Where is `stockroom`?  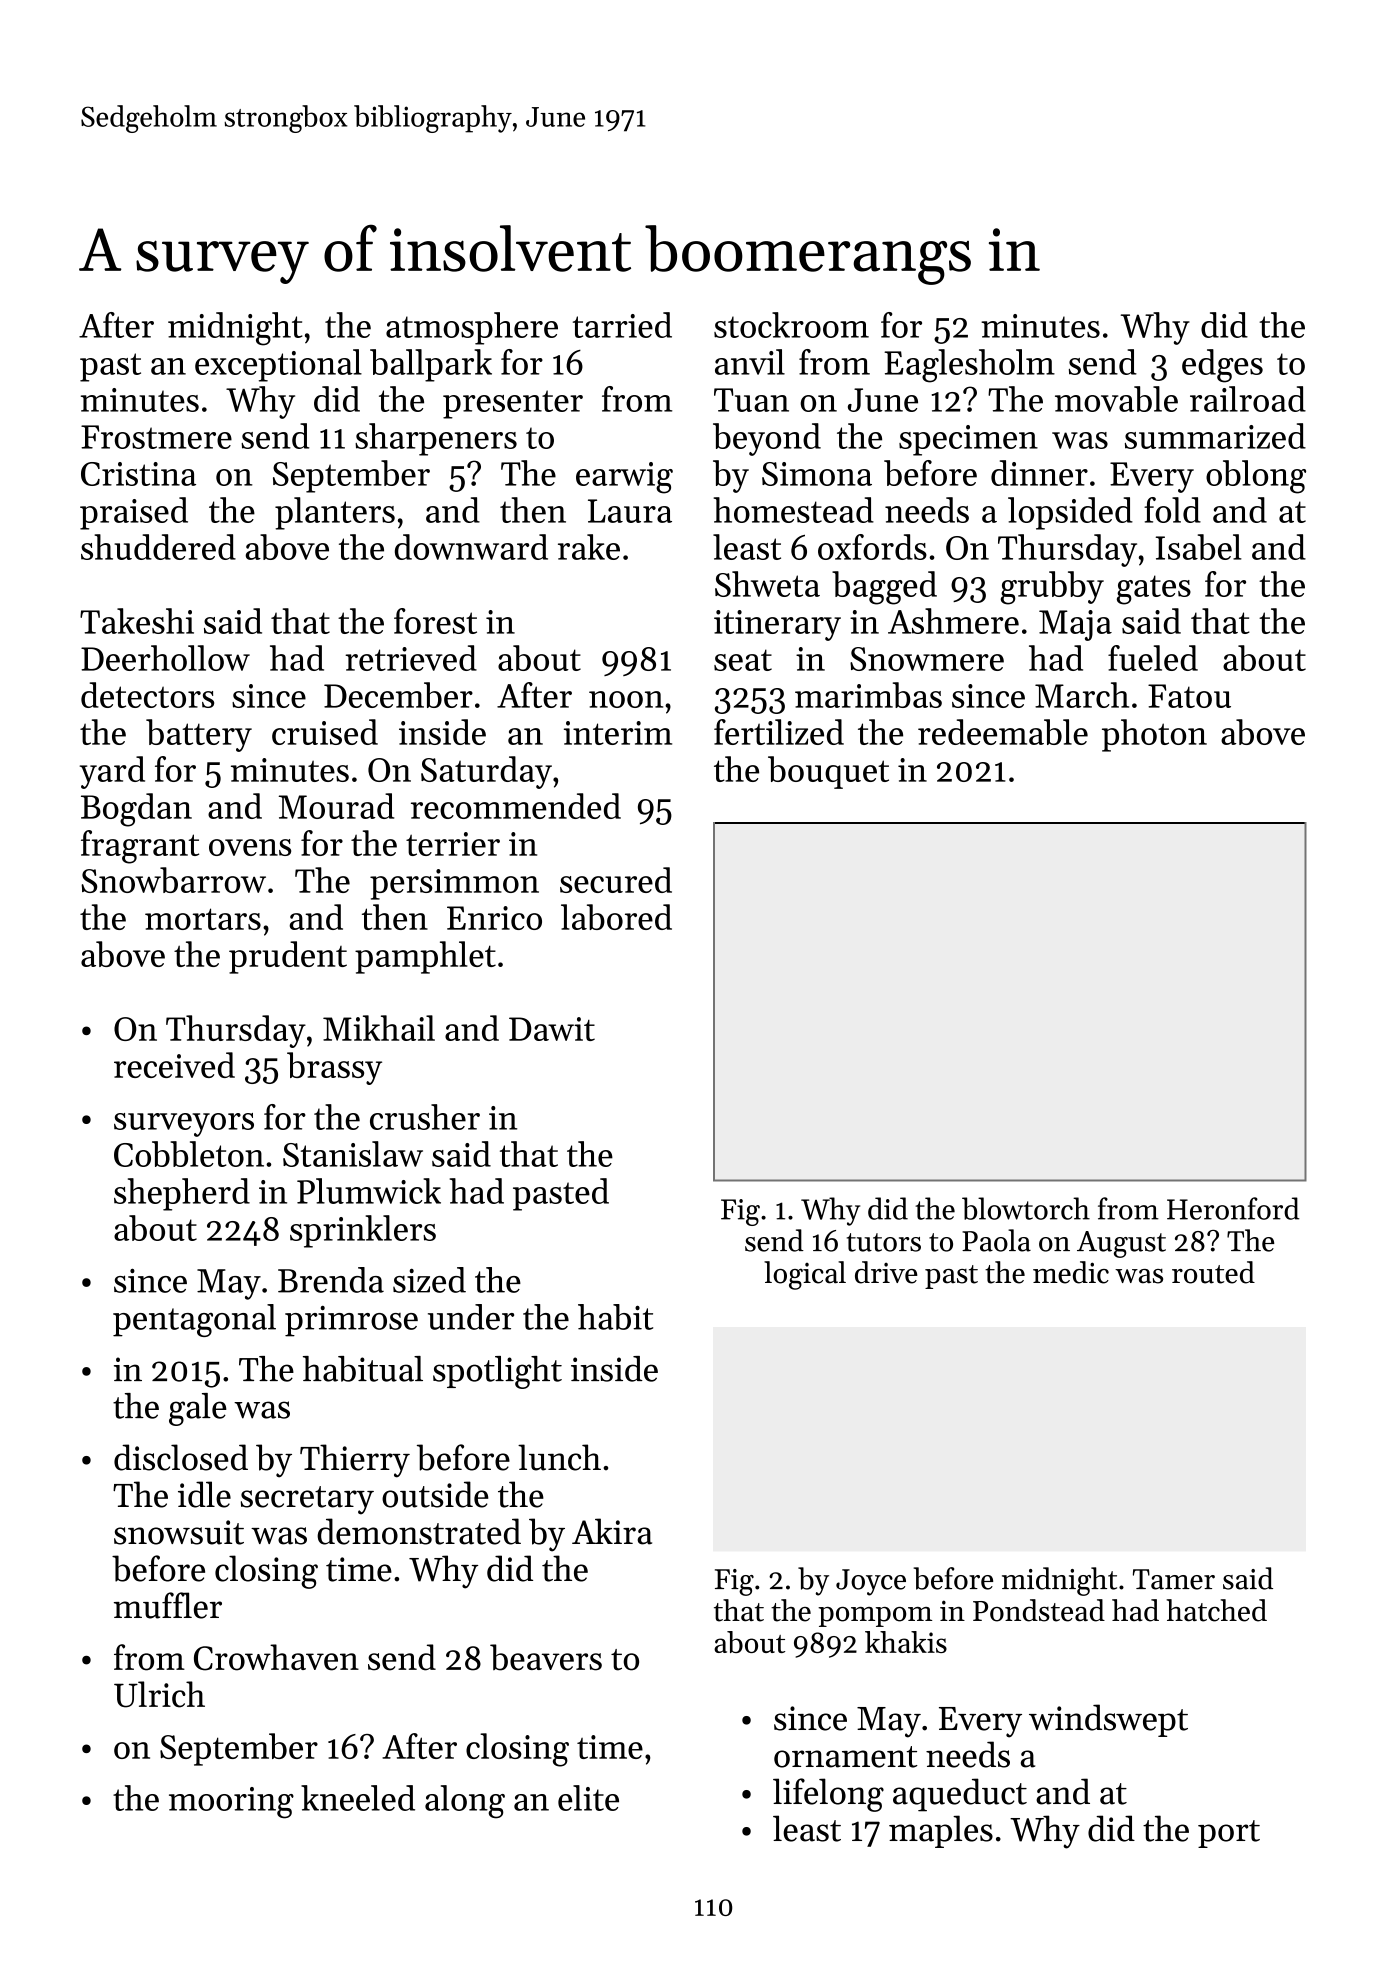
stockroom is located at coordinates (791, 325).
